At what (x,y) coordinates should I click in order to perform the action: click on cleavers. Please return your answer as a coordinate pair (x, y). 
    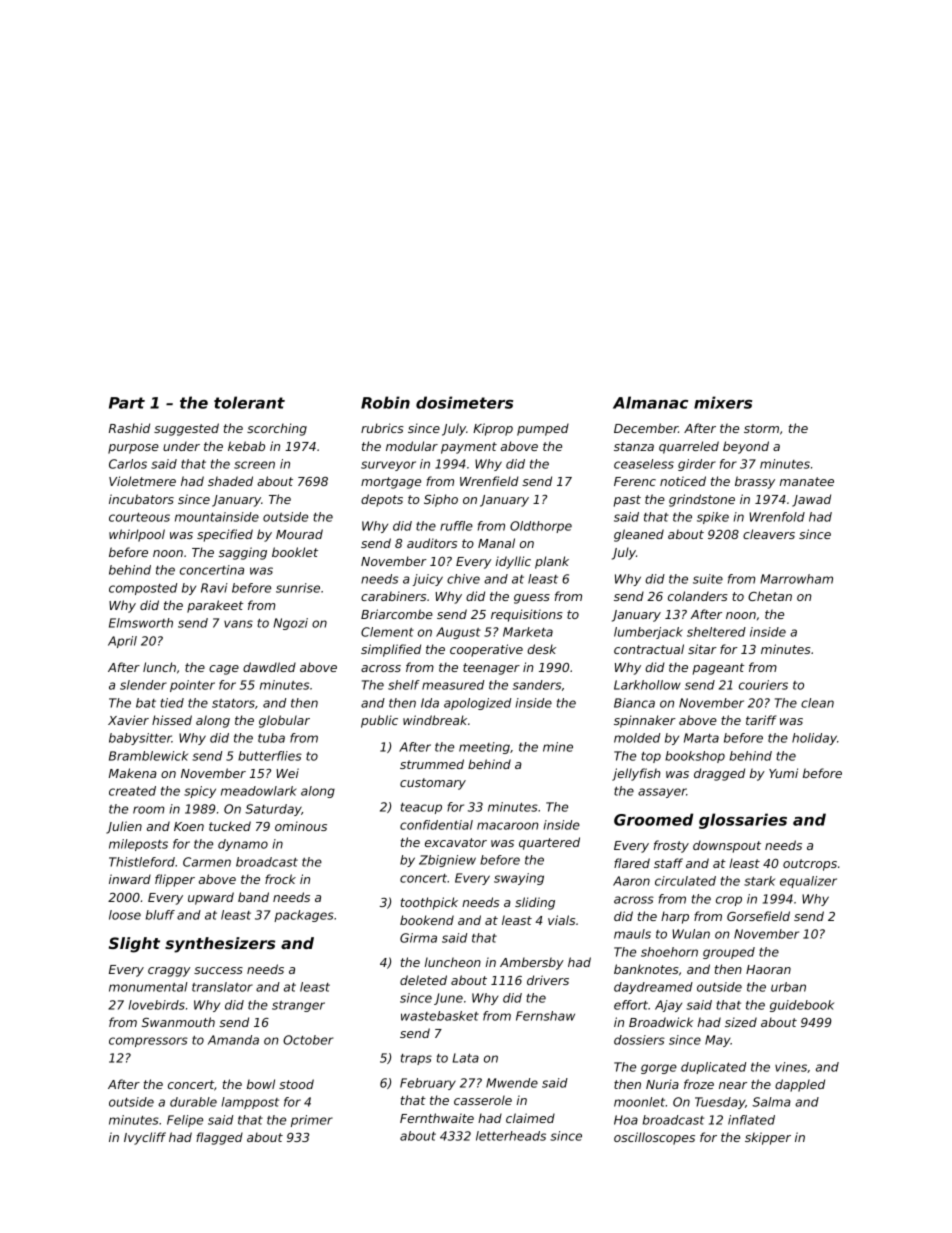
    Looking at the image, I should click on (769, 534).
